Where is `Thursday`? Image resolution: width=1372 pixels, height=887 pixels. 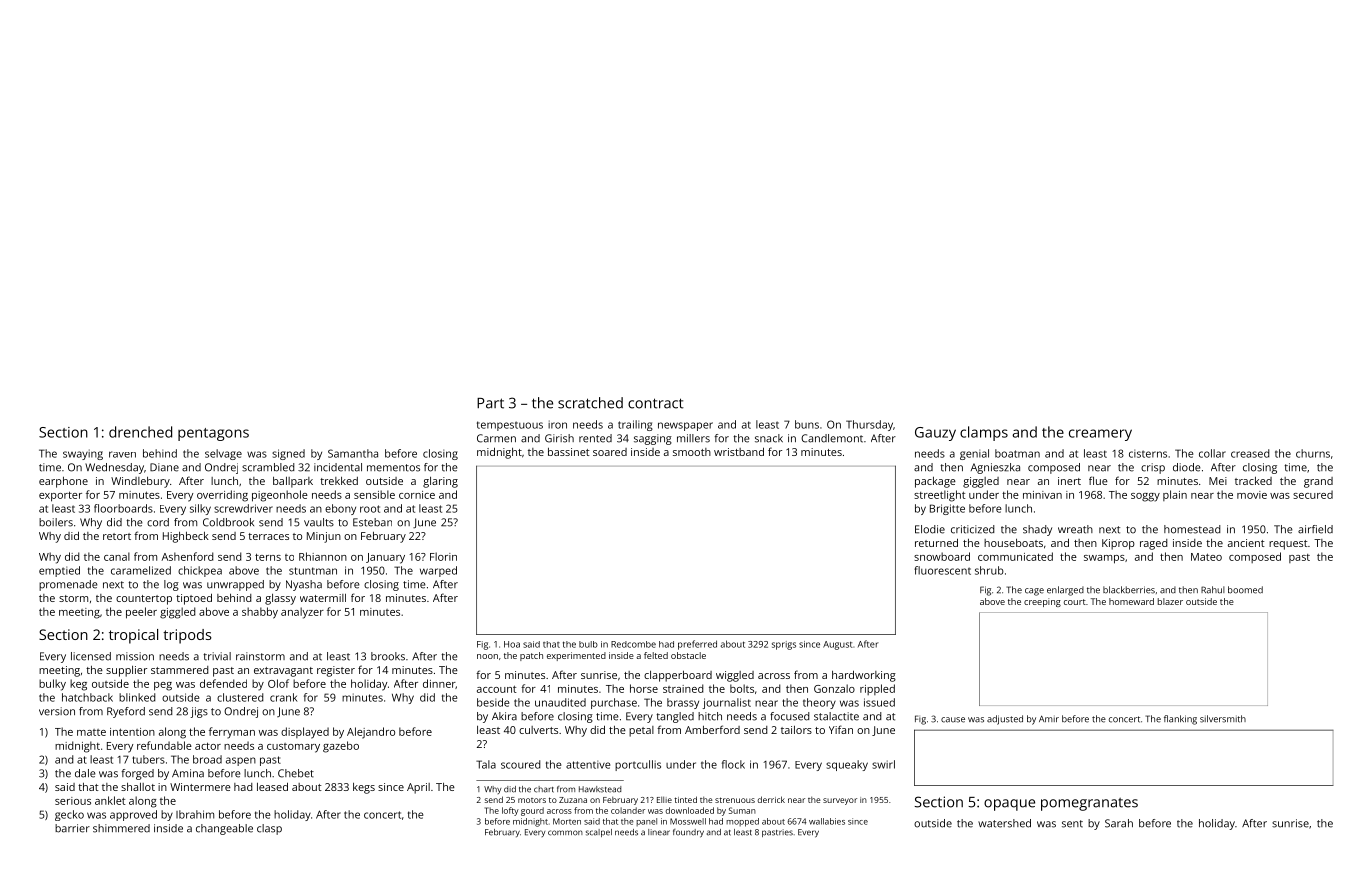
Thursday is located at coordinates (869, 425).
